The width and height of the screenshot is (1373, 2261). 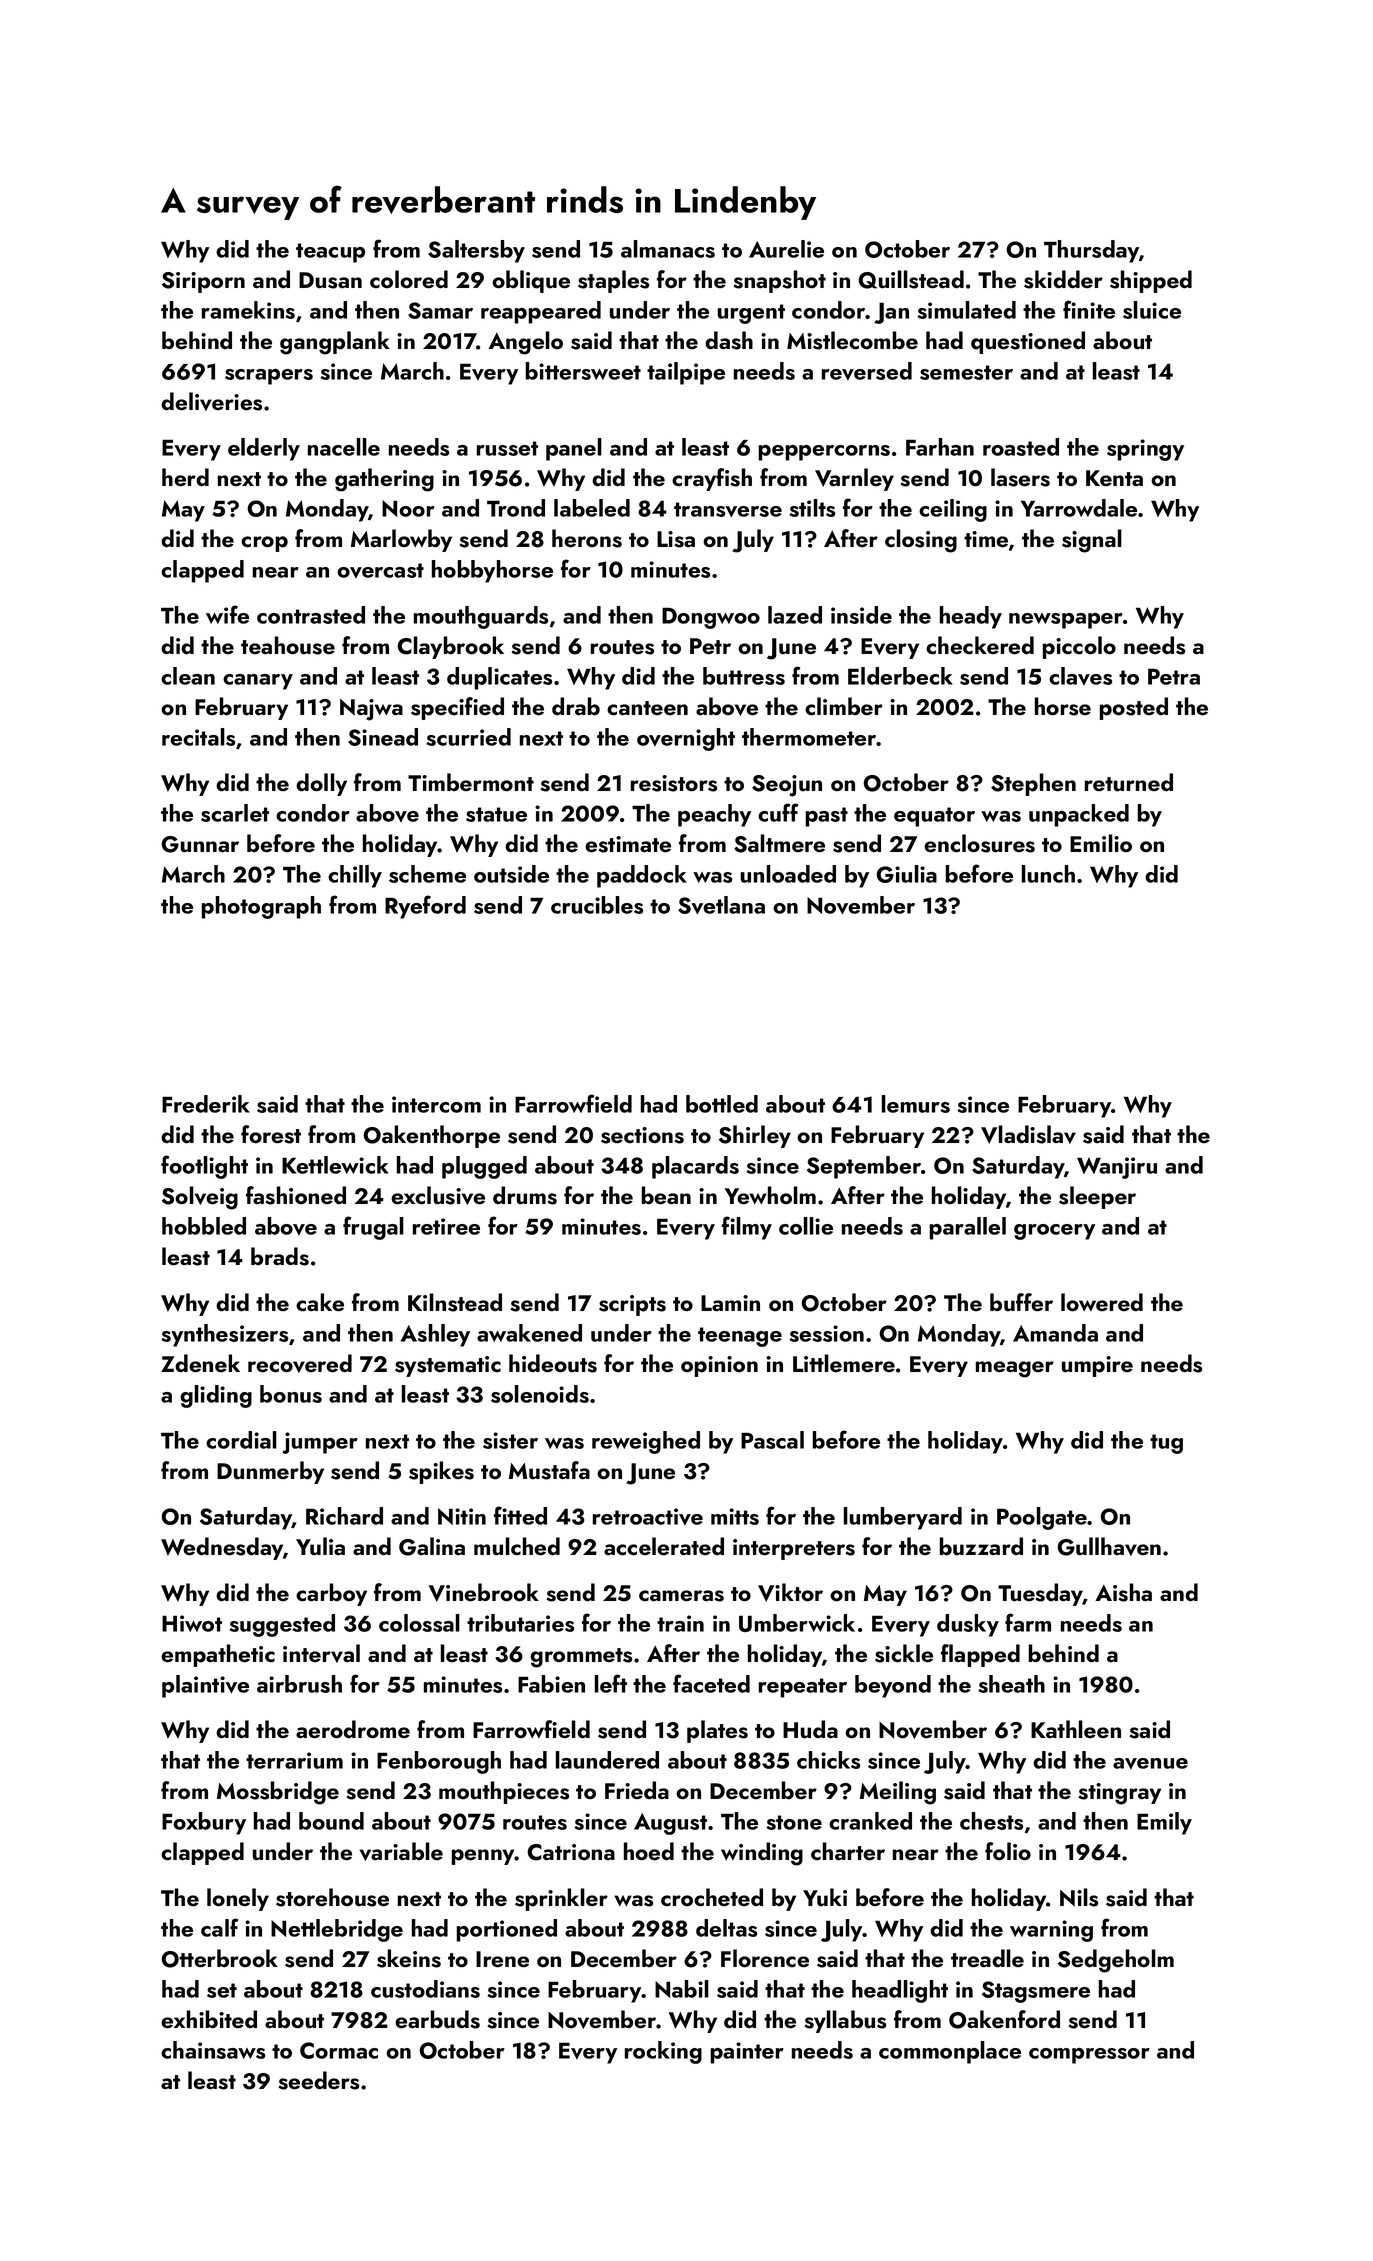 What do you see at coordinates (200, 1363) in the screenshot?
I see `Zdenek` at bounding box center [200, 1363].
